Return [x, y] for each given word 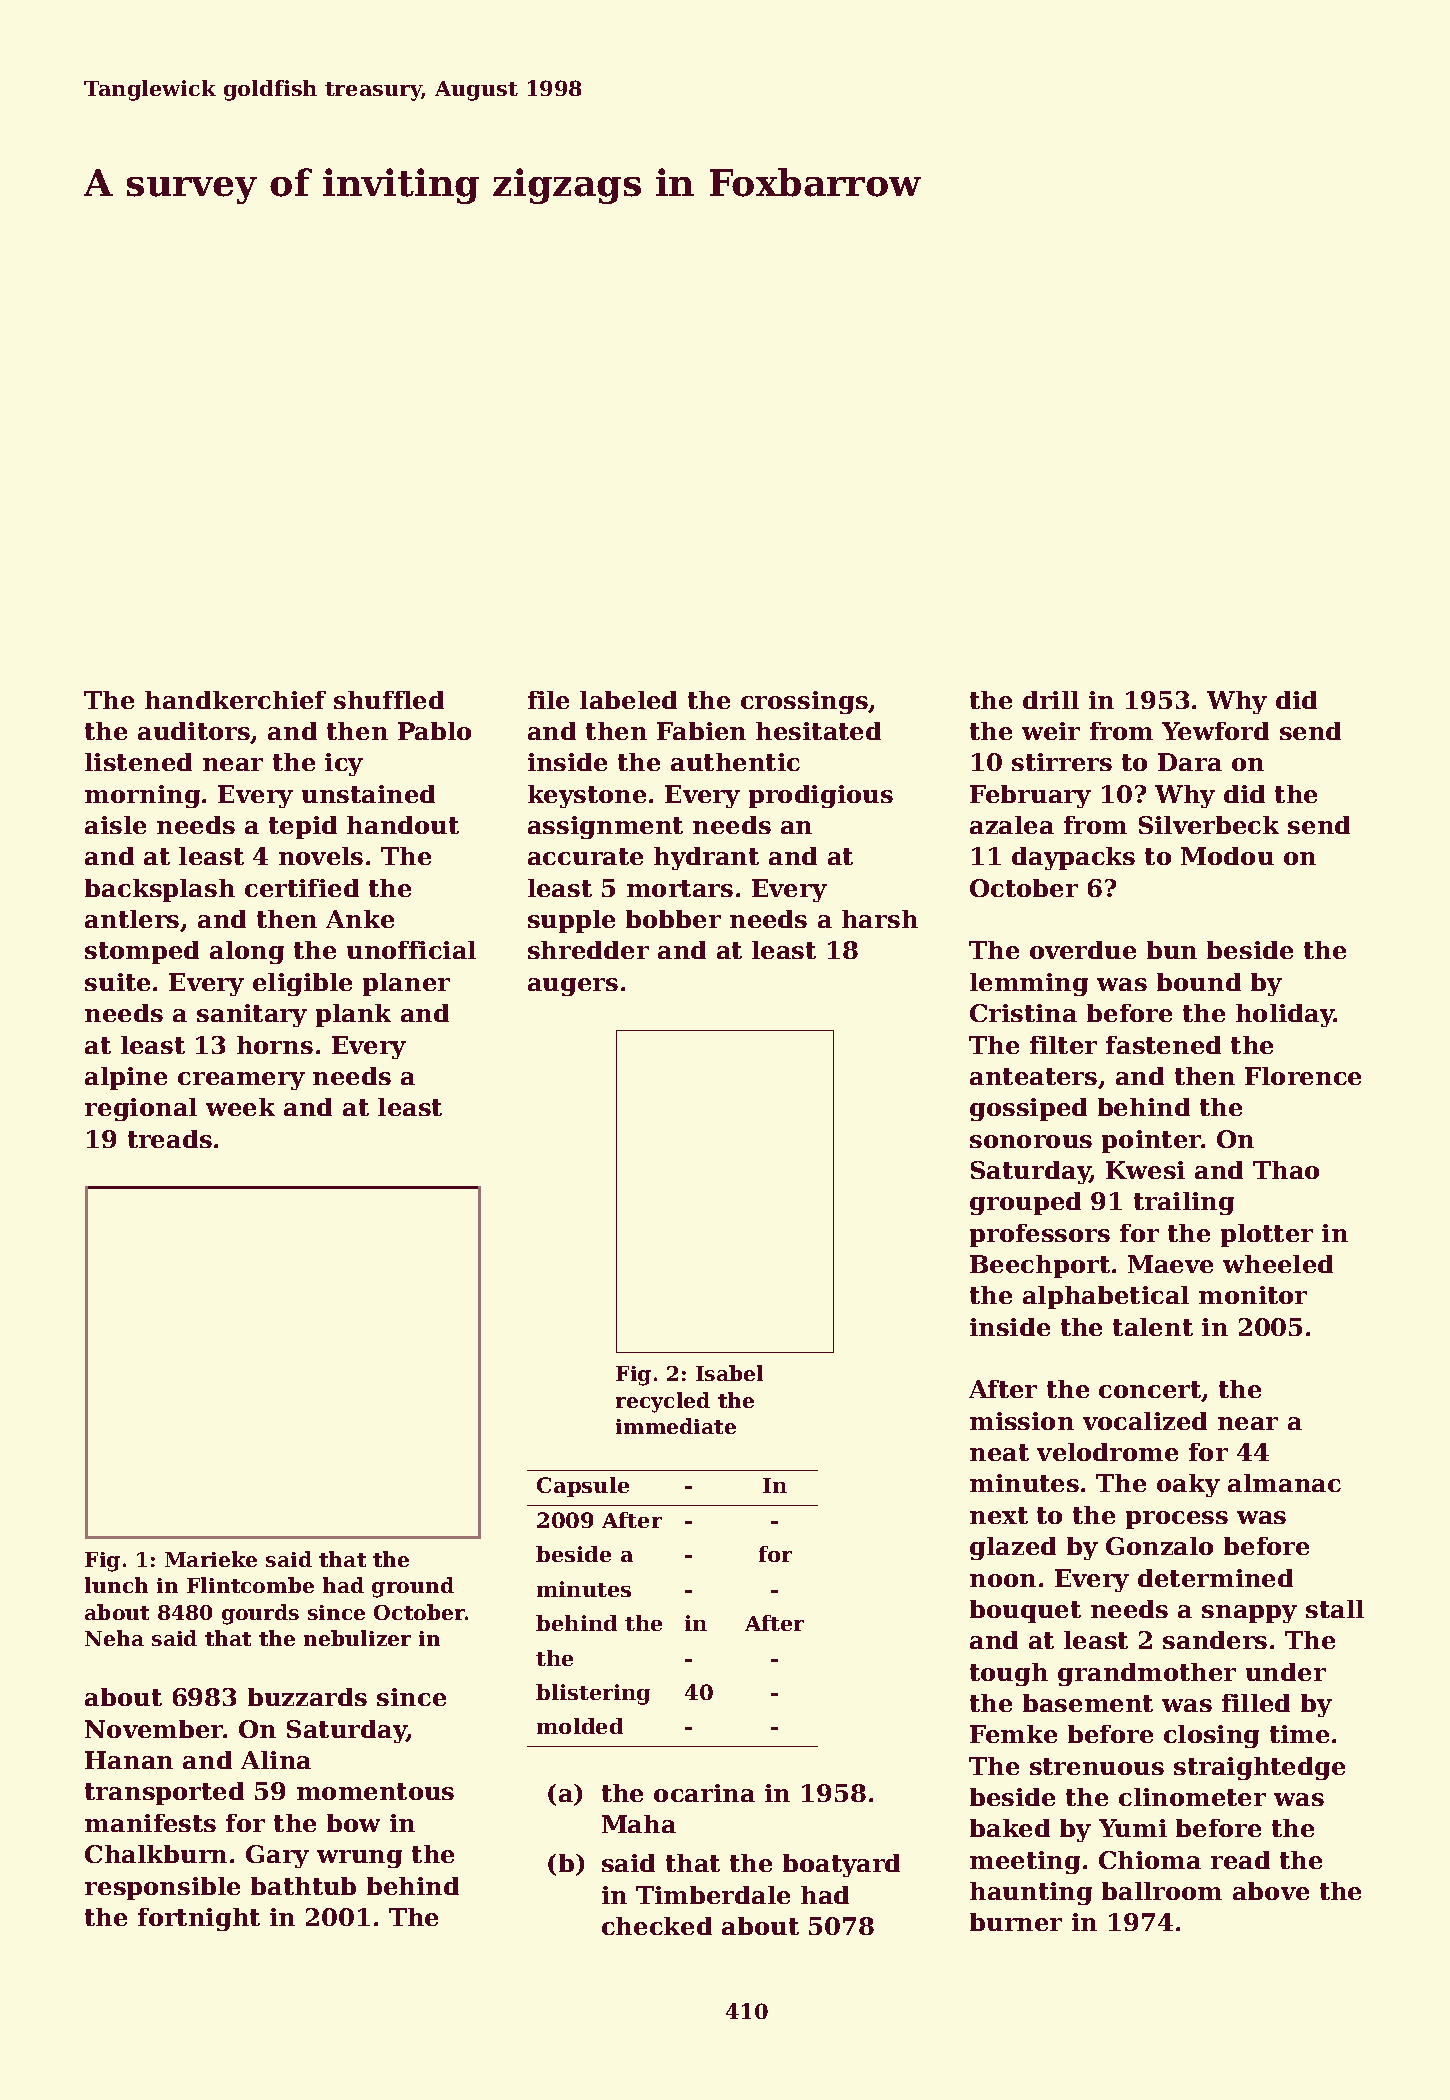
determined [1215, 1578]
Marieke [211, 1559]
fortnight [199, 1919]
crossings [804, 702]
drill [1051, 700]
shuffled [389, 700]
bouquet [1025, 1611]
